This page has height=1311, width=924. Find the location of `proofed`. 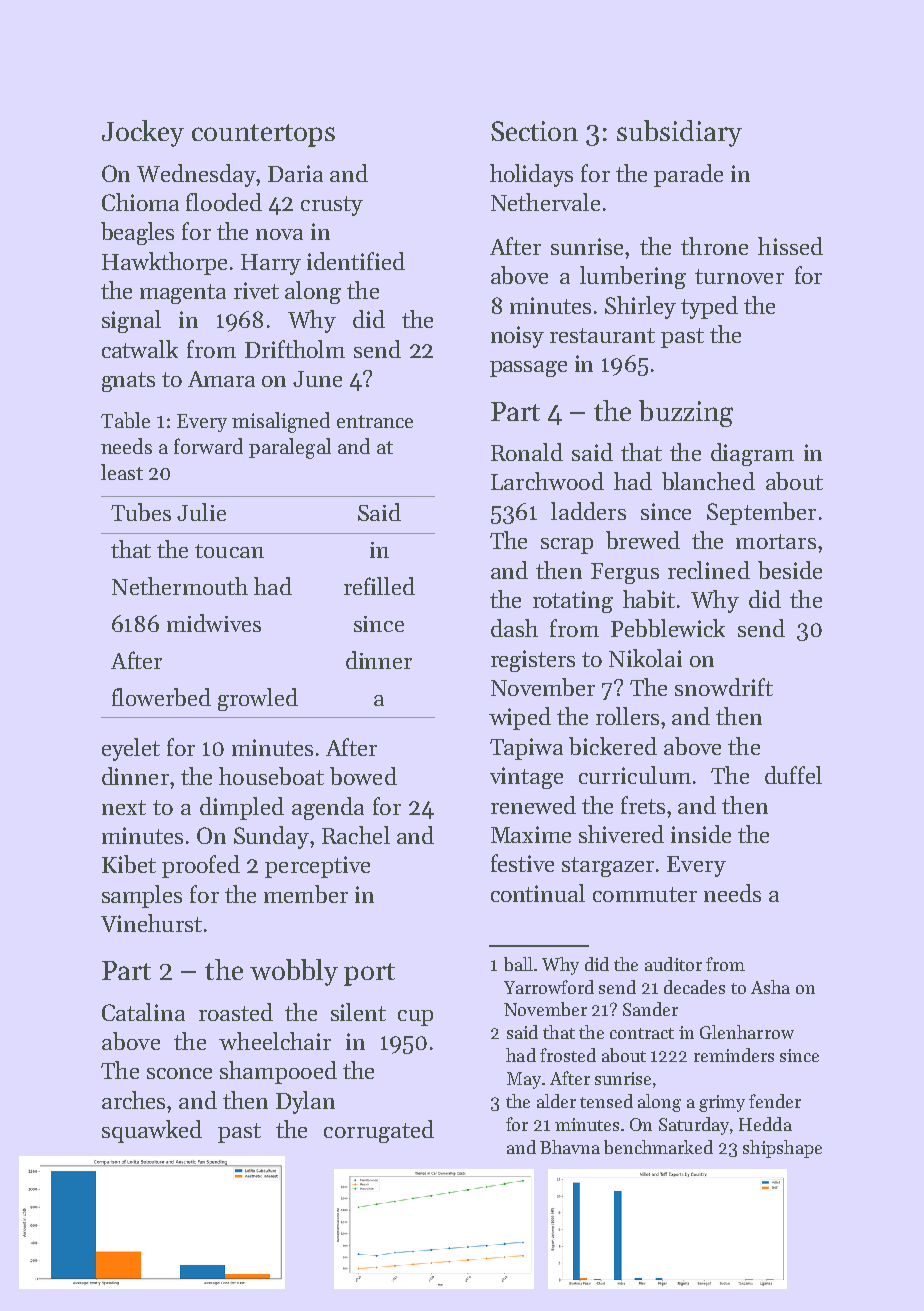

proofed is located at coordinates (201, 866).
